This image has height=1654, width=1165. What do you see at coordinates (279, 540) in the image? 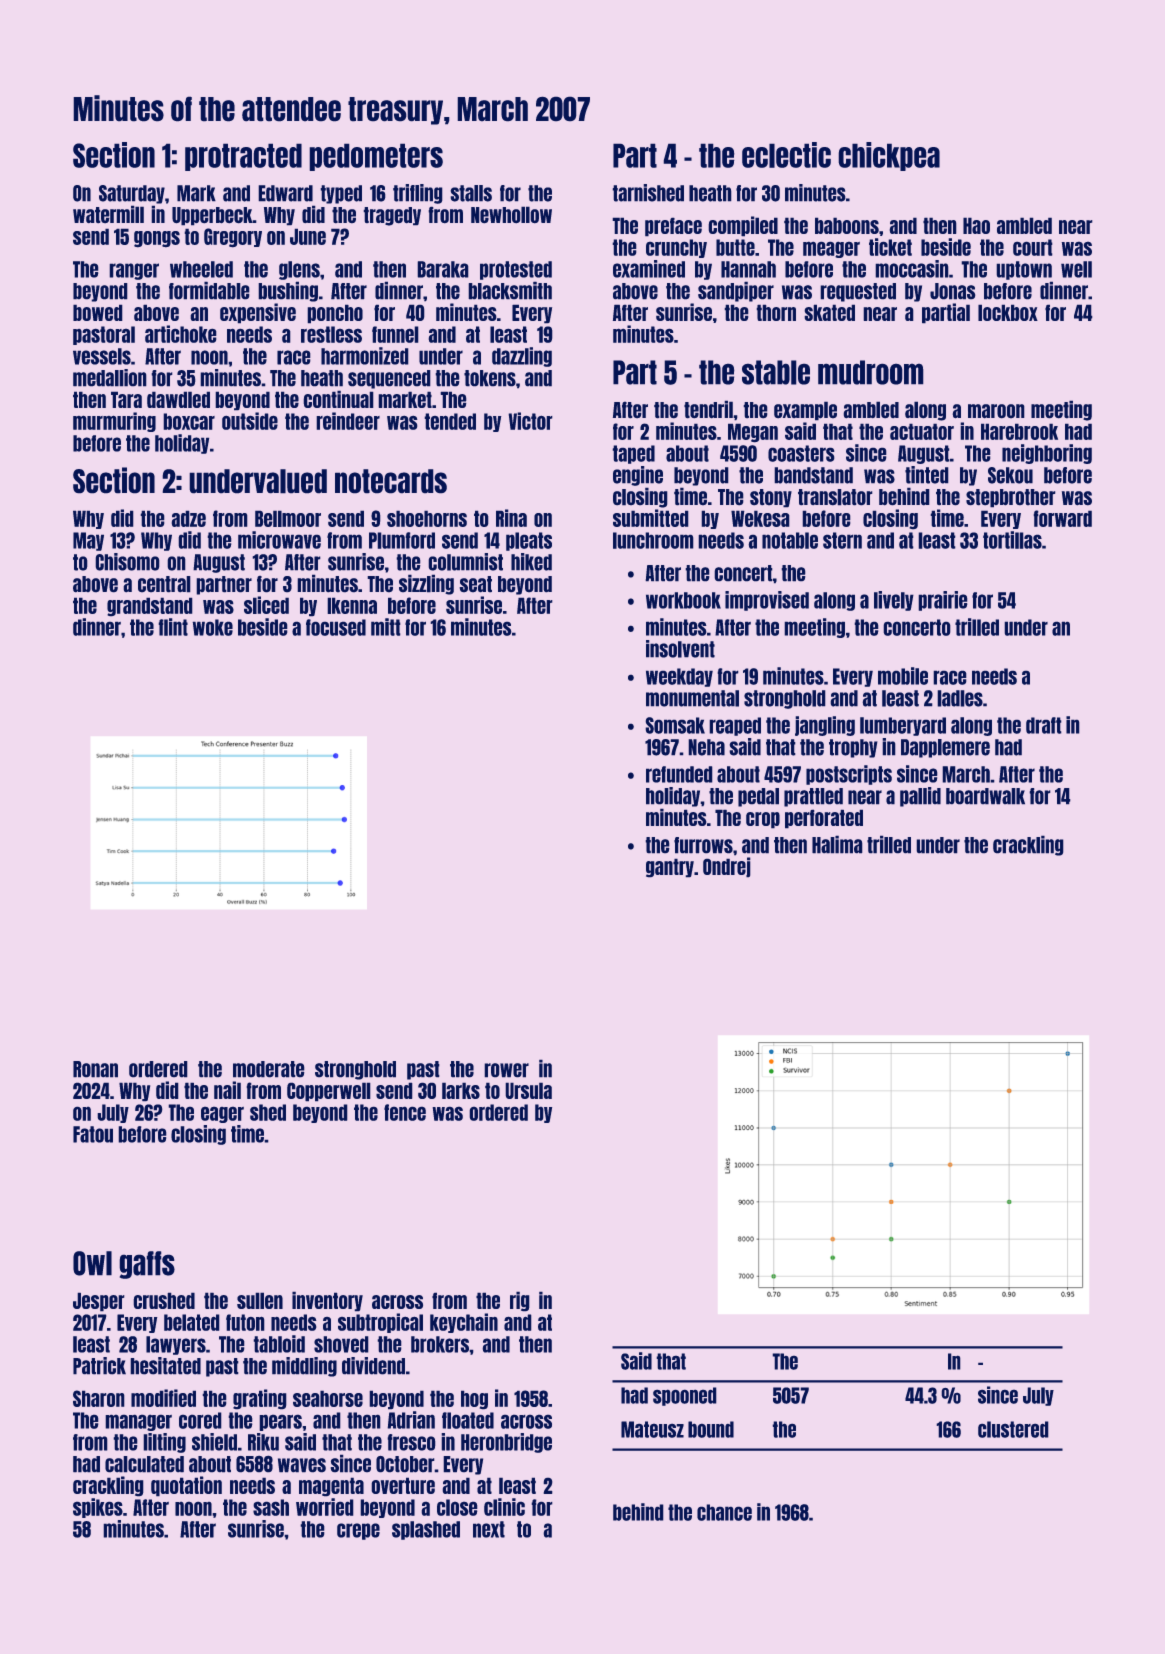
I see `microwave` at bounding box center [279, 540].
